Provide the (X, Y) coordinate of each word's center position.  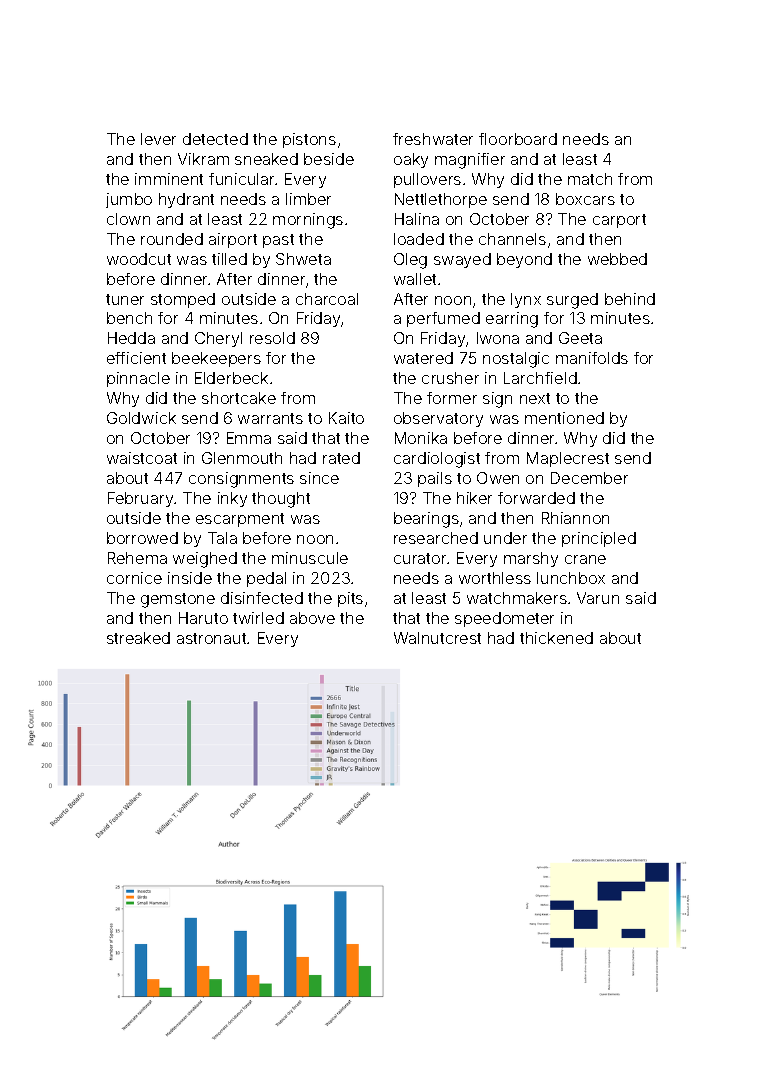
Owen (498, 478)
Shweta (303, 259)
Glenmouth (242, 458)
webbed (617, 259)
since (319, 478)
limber (308, 199)
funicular (242, 179)
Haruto (203, 618)
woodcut (139, 259)
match (590, 179)
